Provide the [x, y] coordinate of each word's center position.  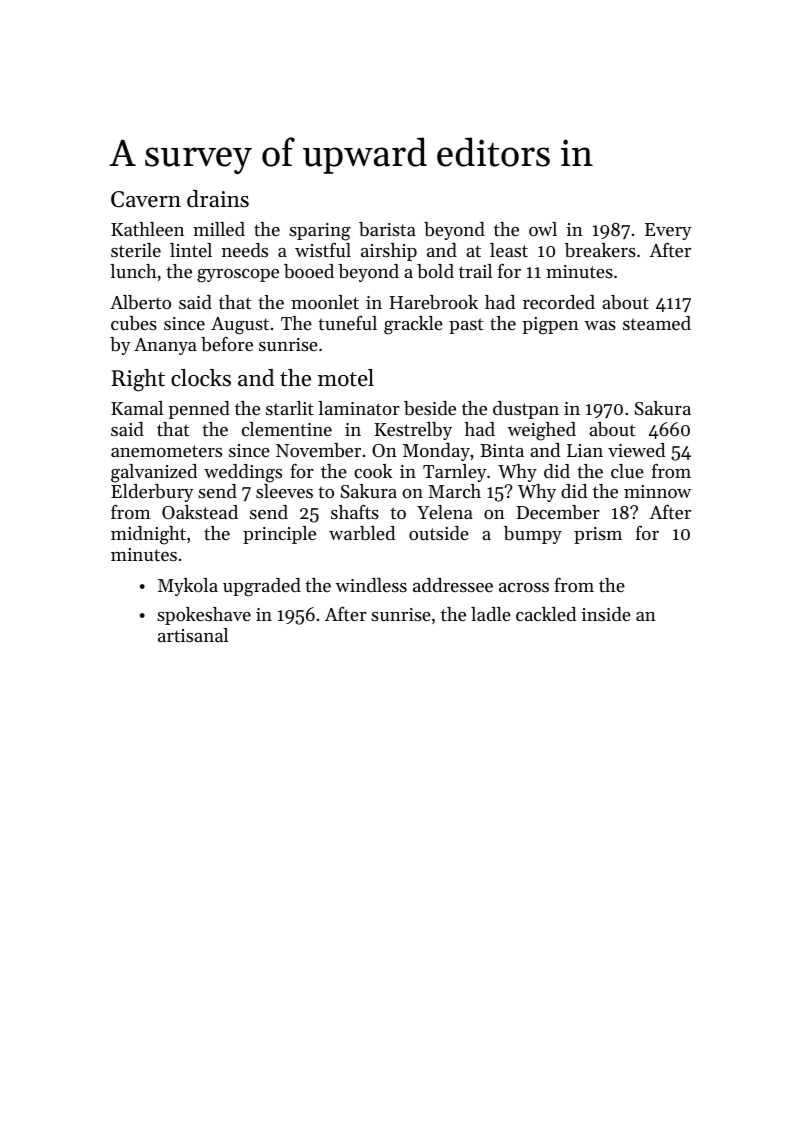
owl [543, 229]
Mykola [188, 587]
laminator [359, 408]
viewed [636, 450]
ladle [491, 614]
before [227, 344]
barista [387, 229]
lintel [191, 250]
